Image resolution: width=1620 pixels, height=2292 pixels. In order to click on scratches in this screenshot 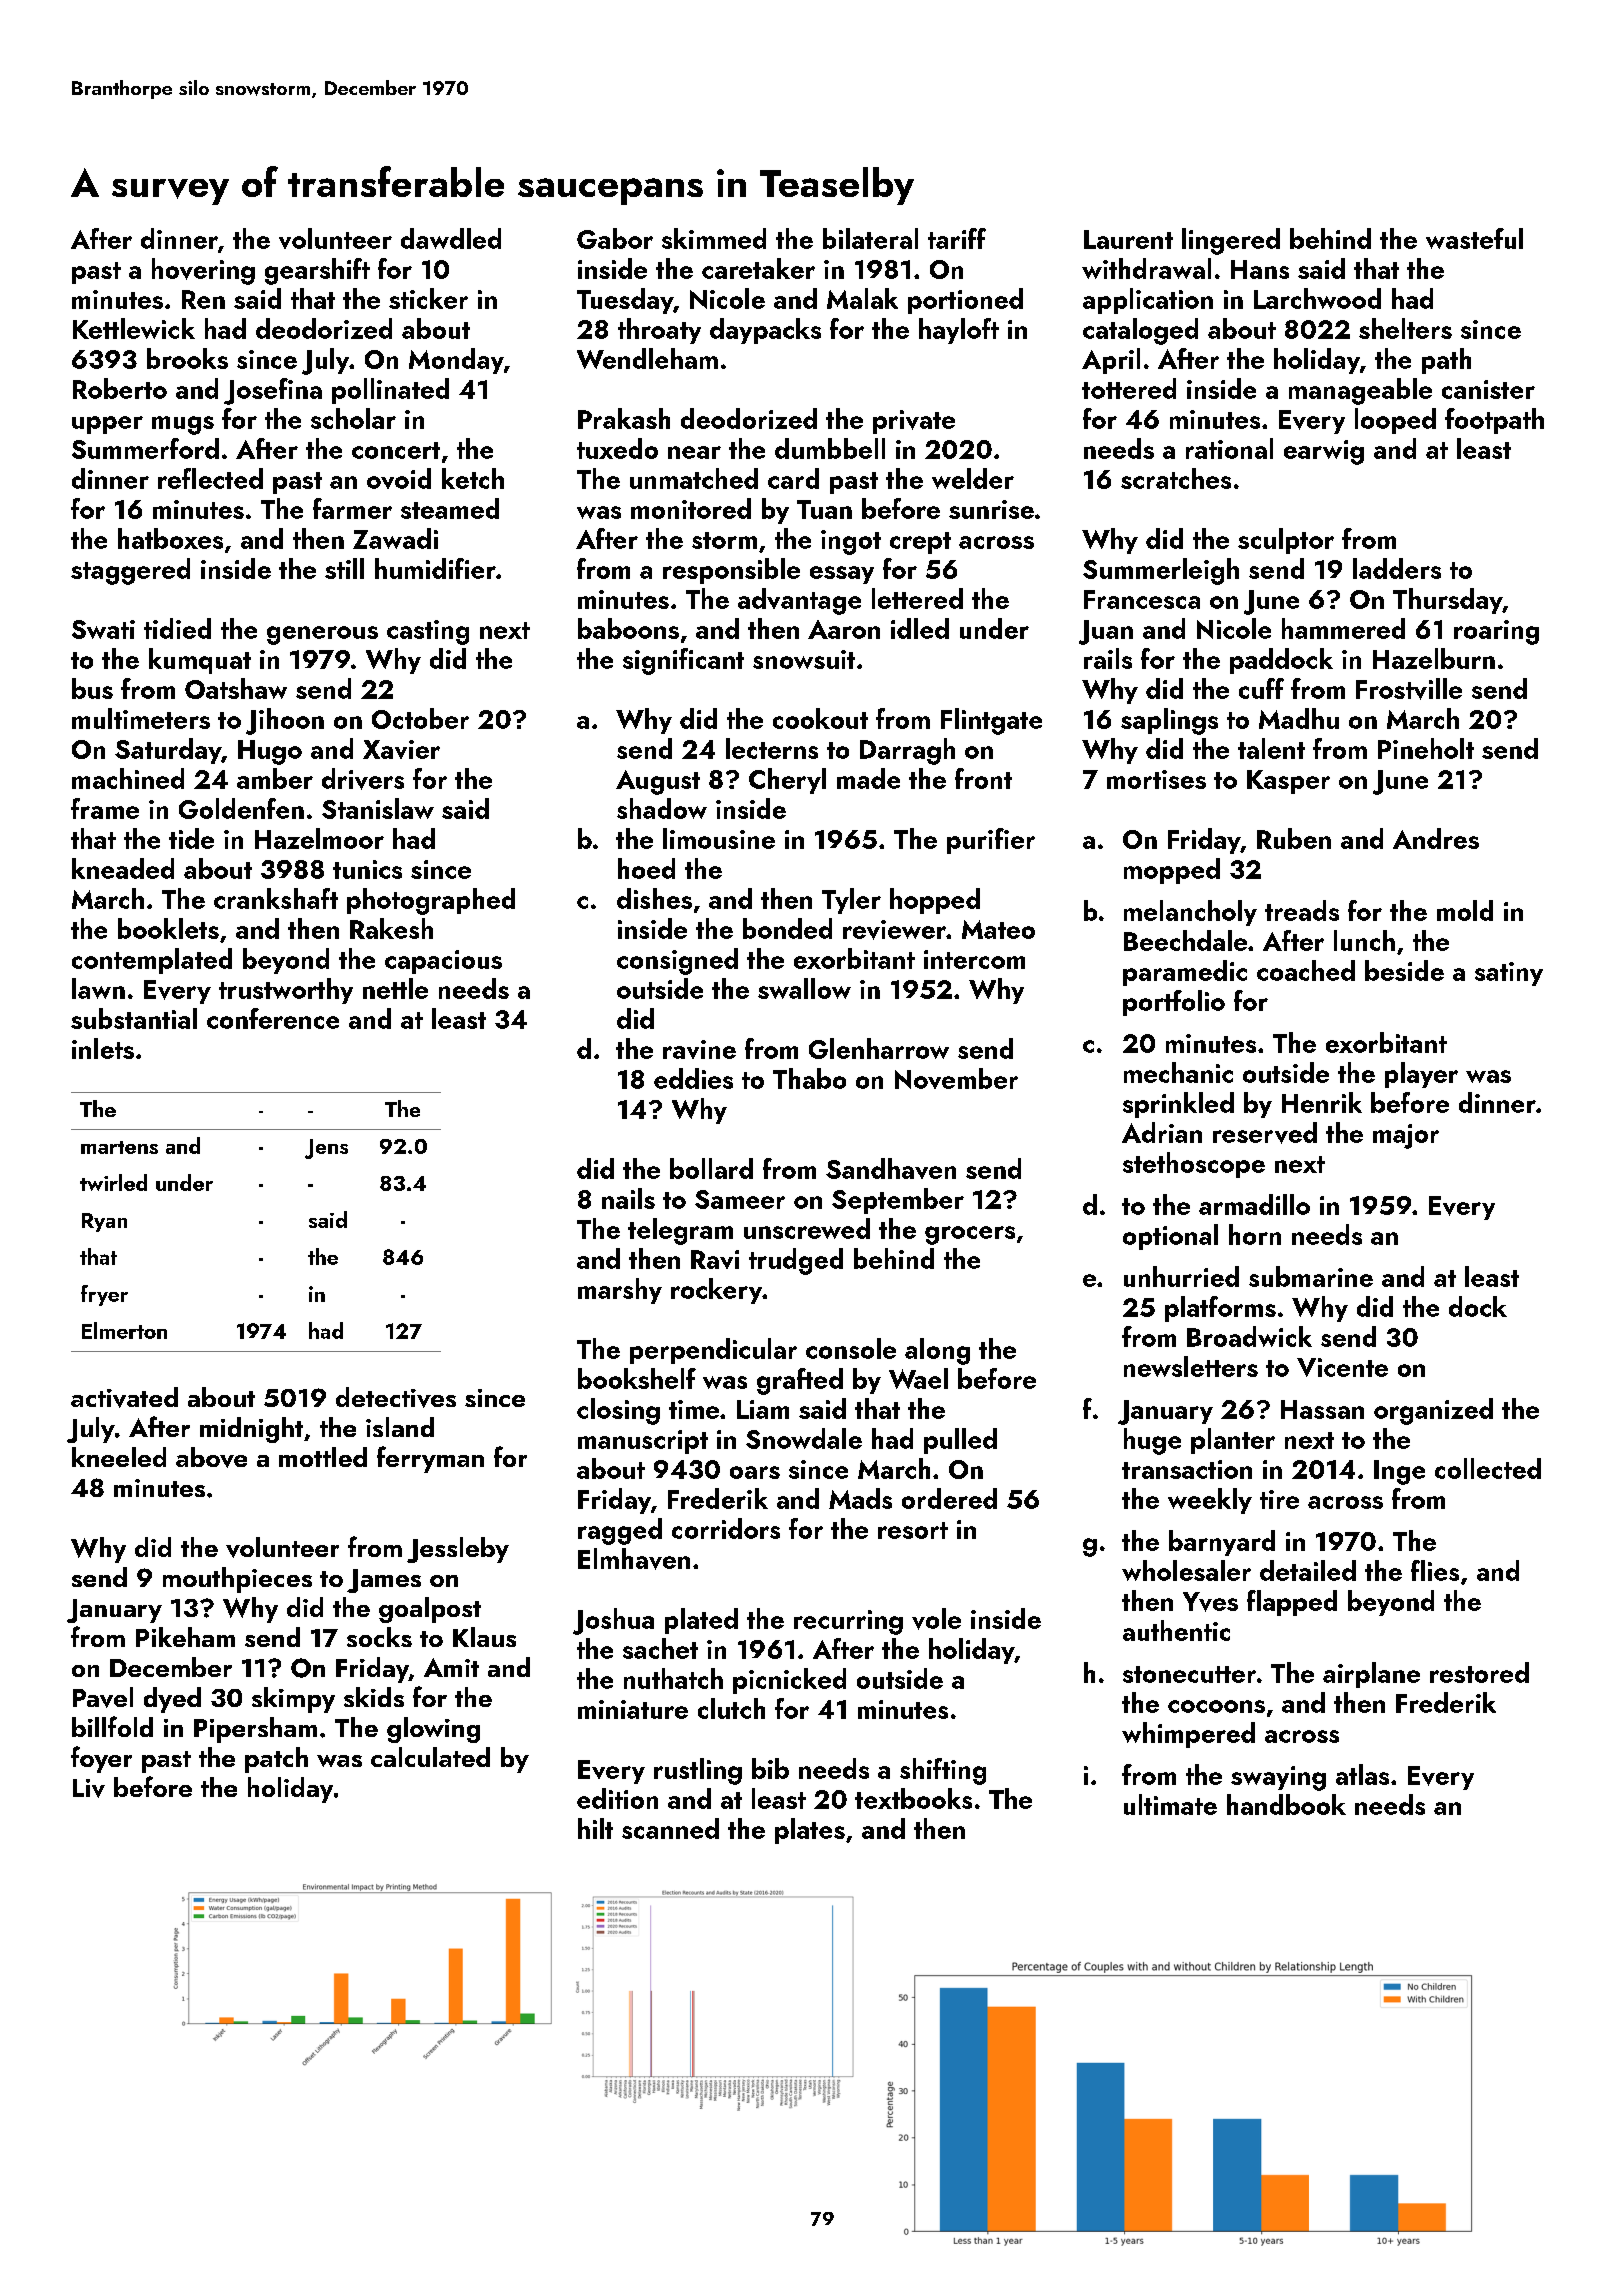, I will do `click(1176, 478)`.
